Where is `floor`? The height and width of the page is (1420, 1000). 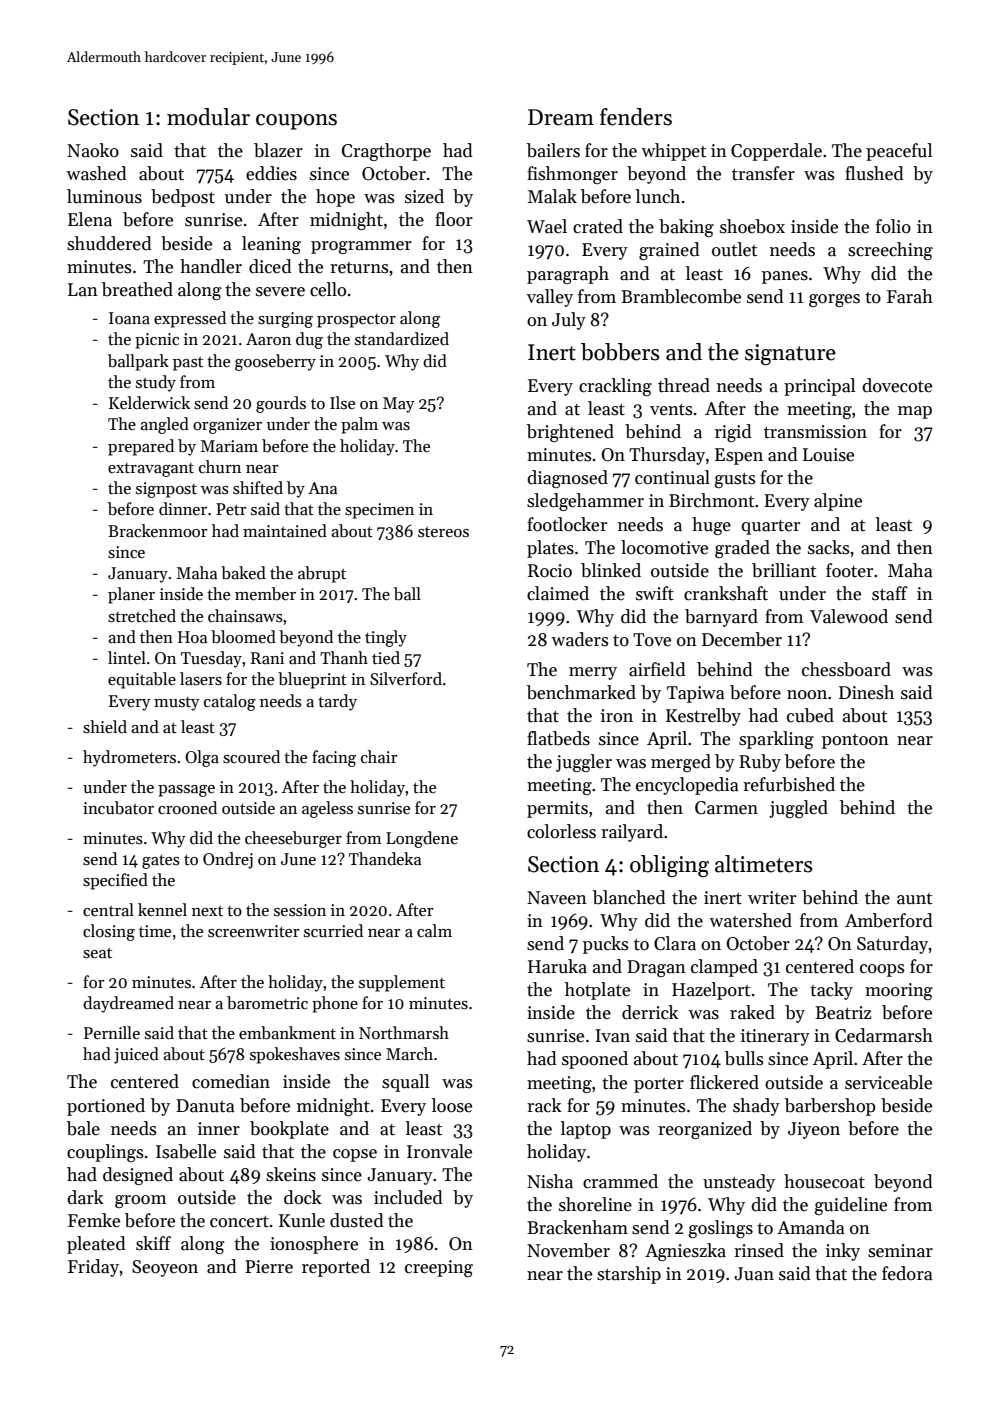 floor is located at coordinates (454, 219).
